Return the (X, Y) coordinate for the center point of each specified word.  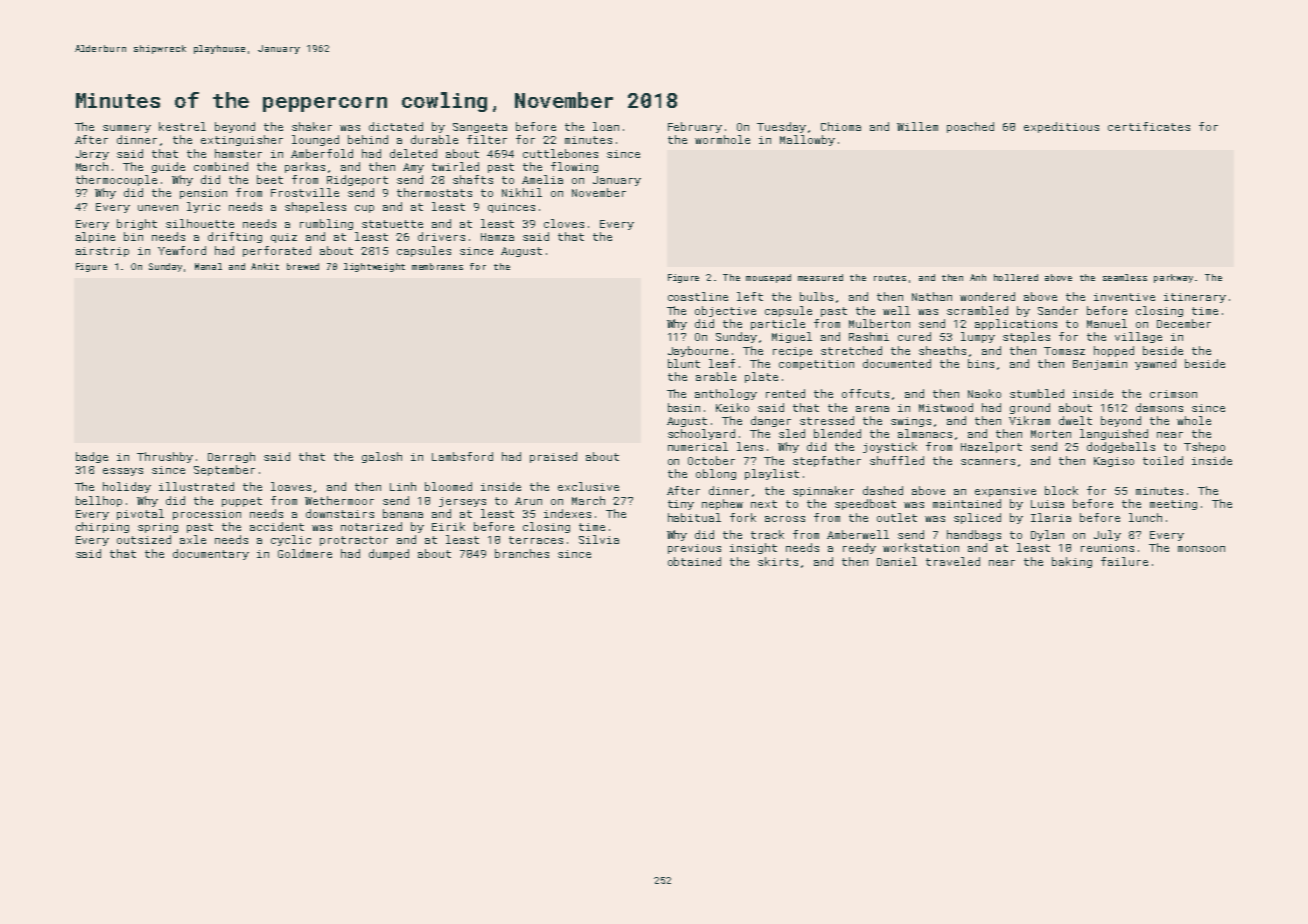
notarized (371, 526)
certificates (1149, 126)
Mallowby (807, 140)
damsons (1159, 407)
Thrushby (165, 457)
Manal (208, 266)
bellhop (99, 501)
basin (684, 407)
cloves (564, 223)
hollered (1016, 277)
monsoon (1201, 549)
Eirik (448, 526)
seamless (1125, 277)
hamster (238, 153)
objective (725, 311)
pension (203, 194)
